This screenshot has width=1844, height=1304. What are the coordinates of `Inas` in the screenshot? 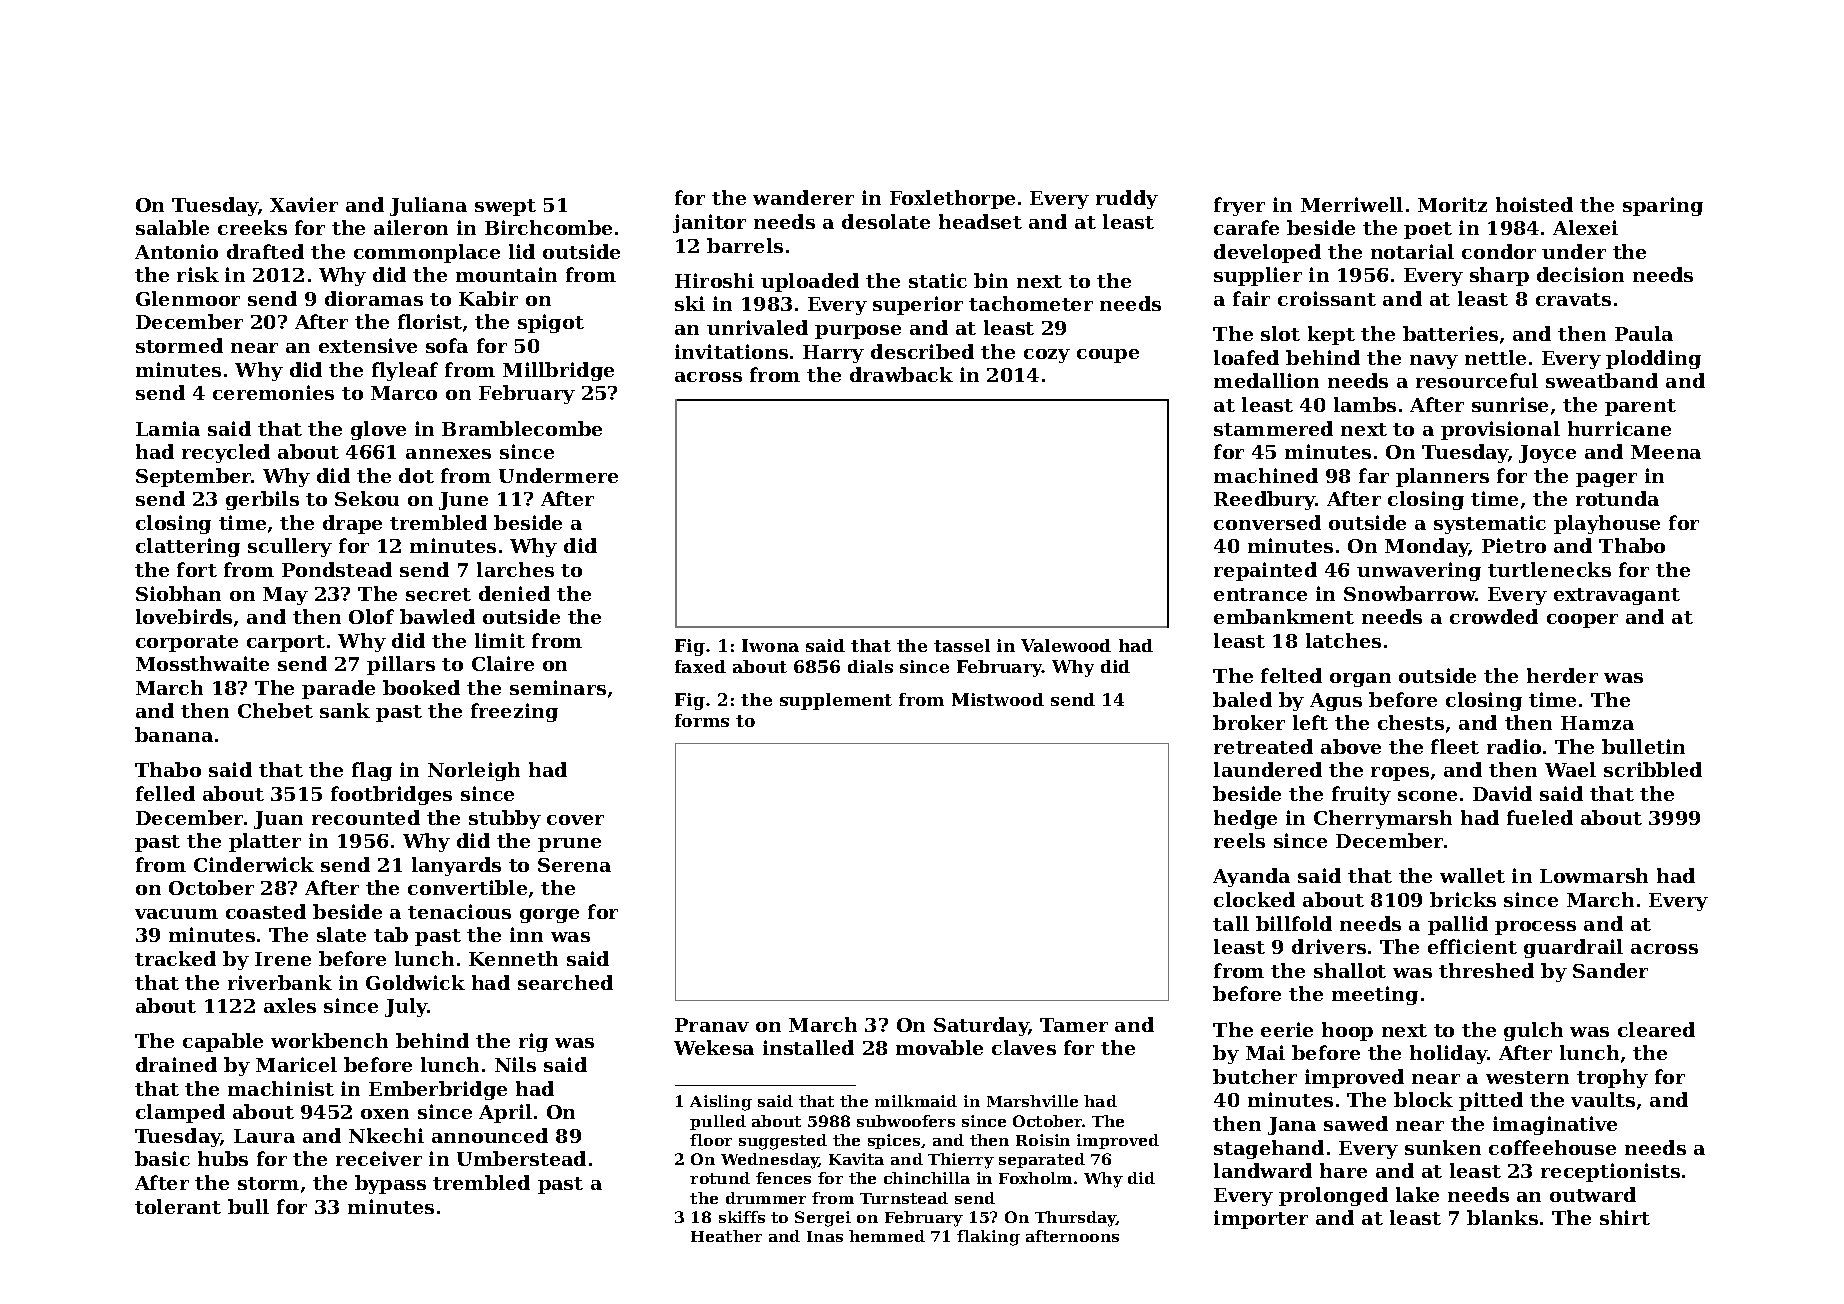 It's located at (825, 1236).
